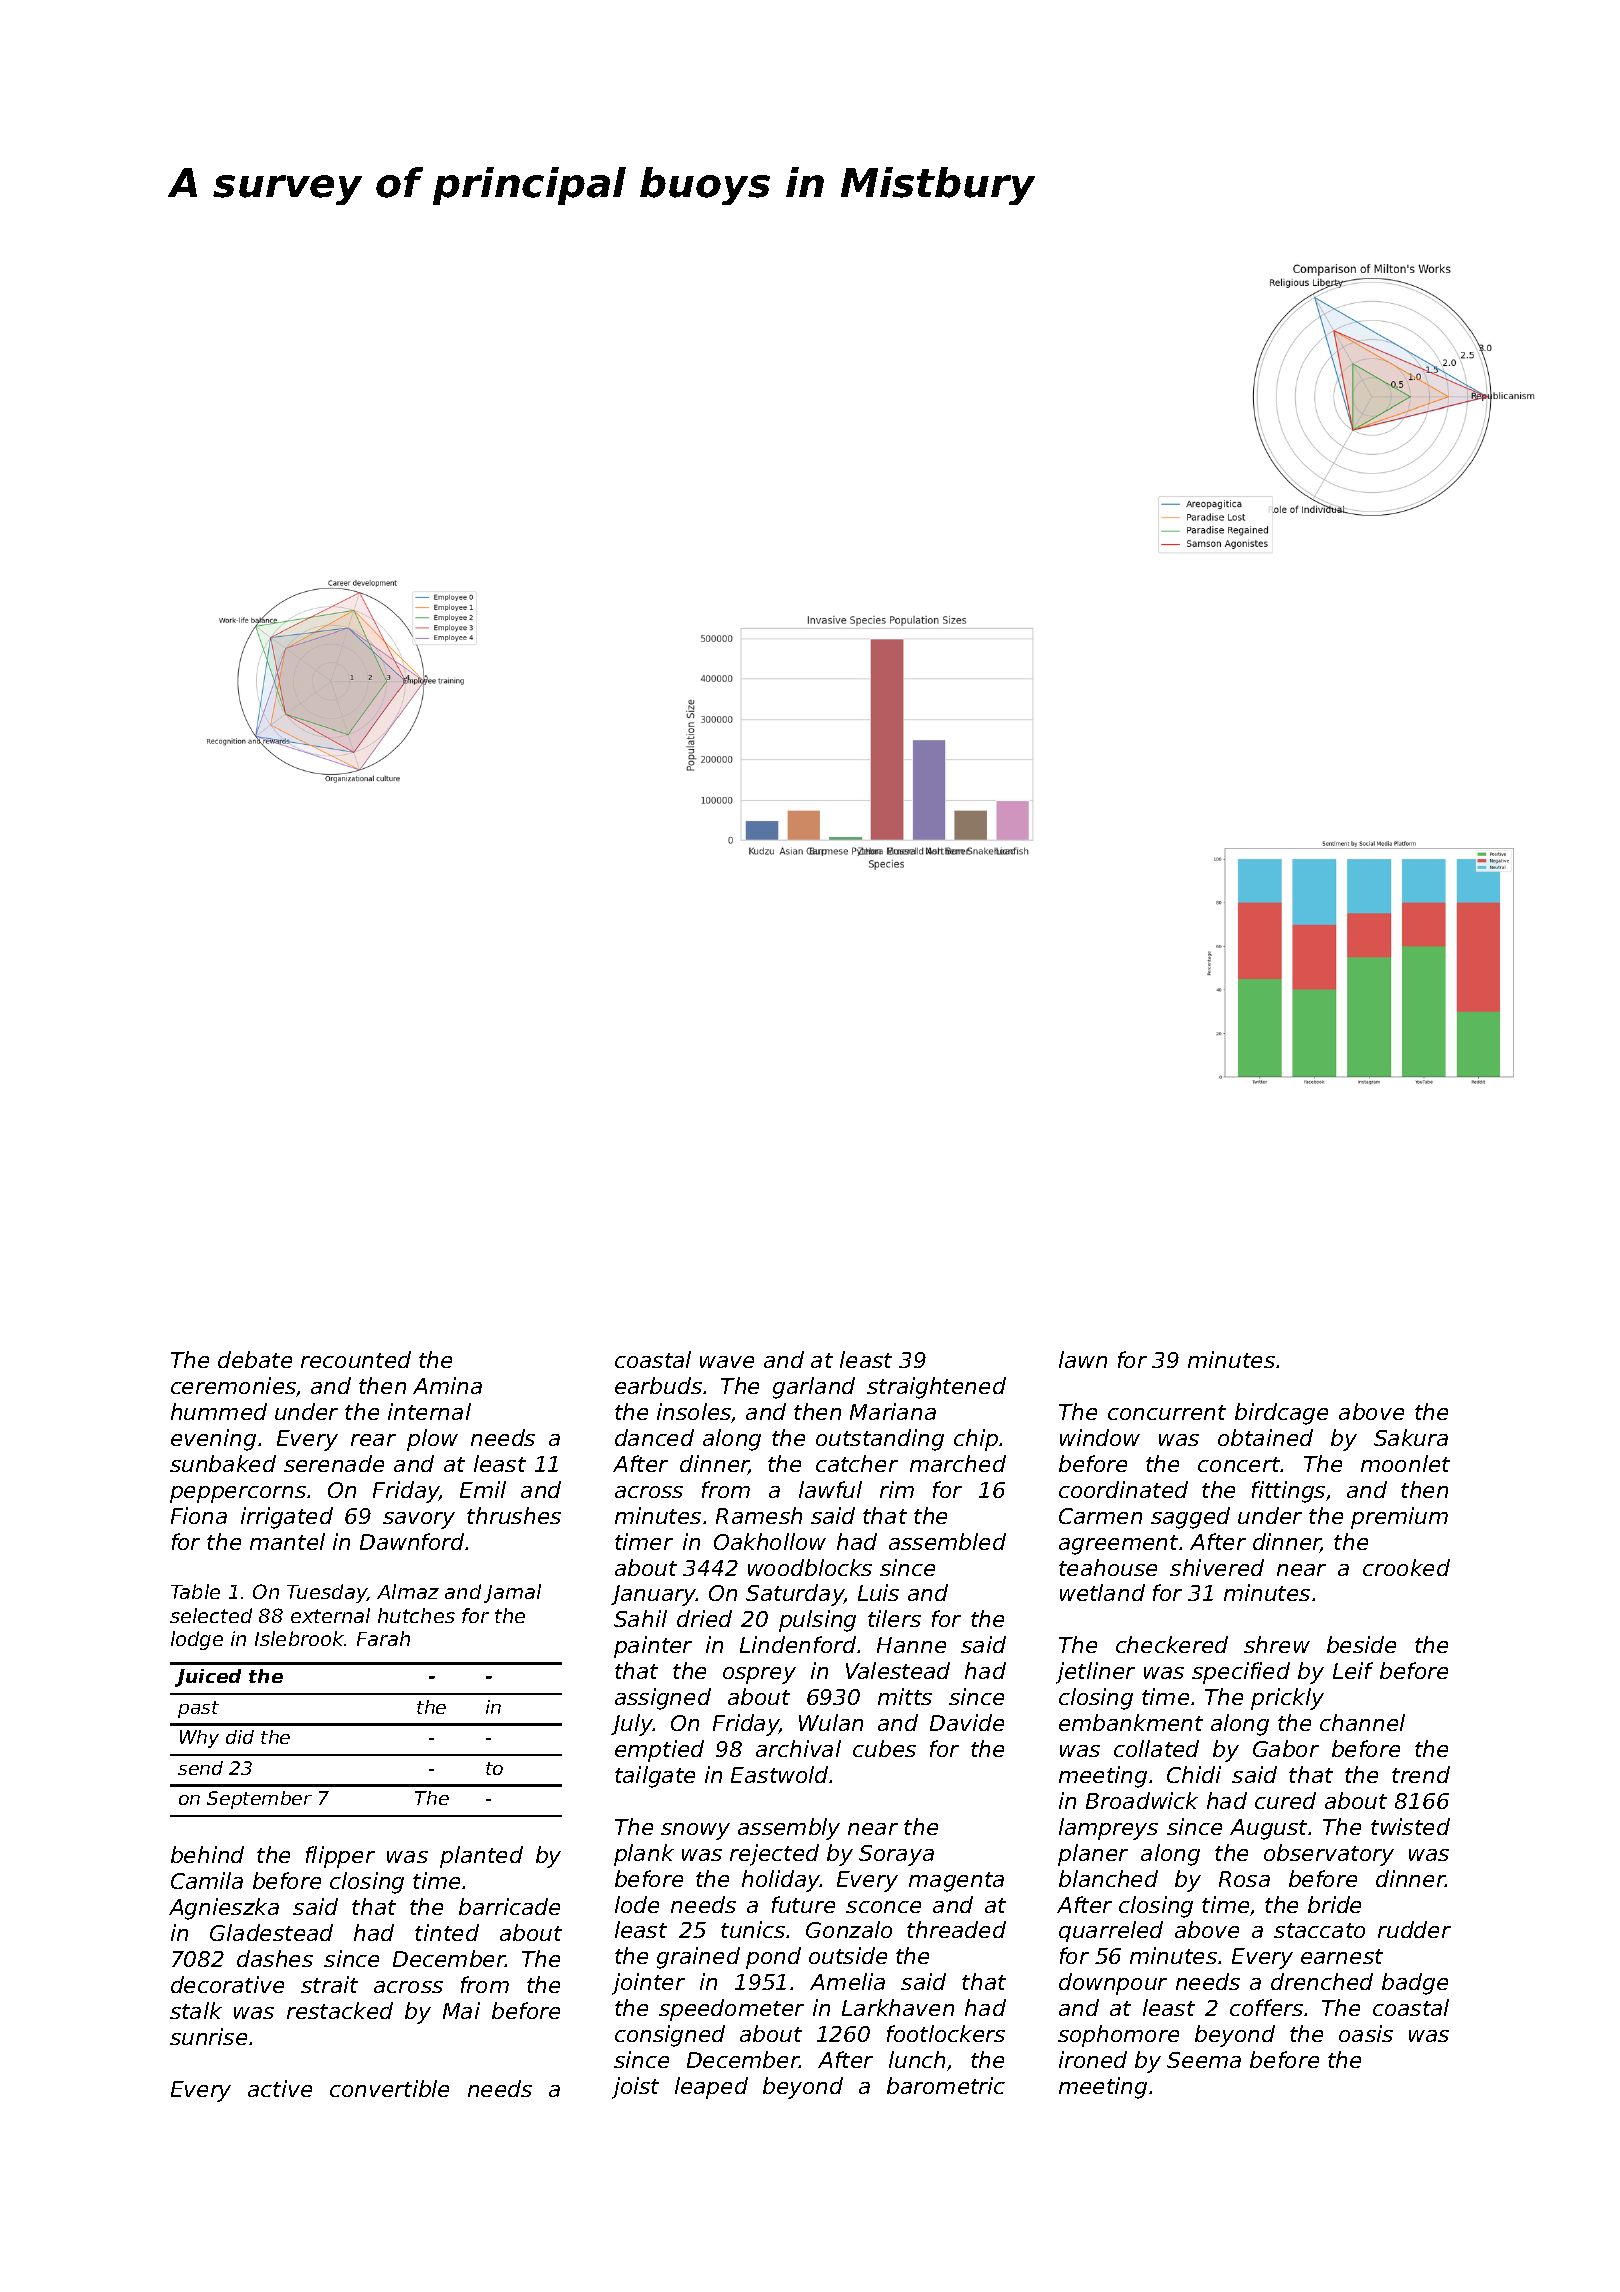 Image resolution: width=1620 pixels, height=2292 pixels. I want to click on wave, so click(727, 1362).
